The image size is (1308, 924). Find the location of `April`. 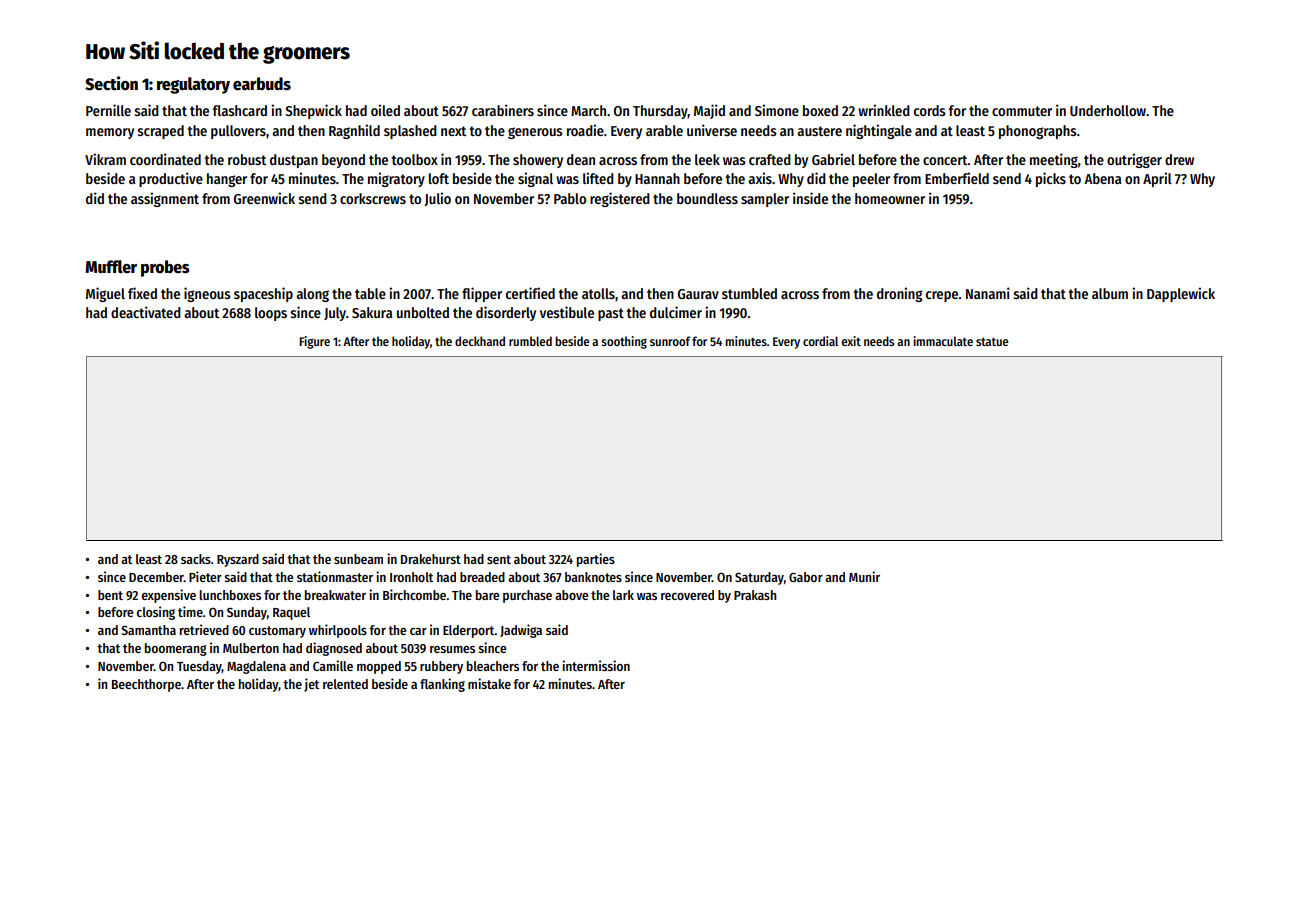

April is located at coordinates (1157, 179).
